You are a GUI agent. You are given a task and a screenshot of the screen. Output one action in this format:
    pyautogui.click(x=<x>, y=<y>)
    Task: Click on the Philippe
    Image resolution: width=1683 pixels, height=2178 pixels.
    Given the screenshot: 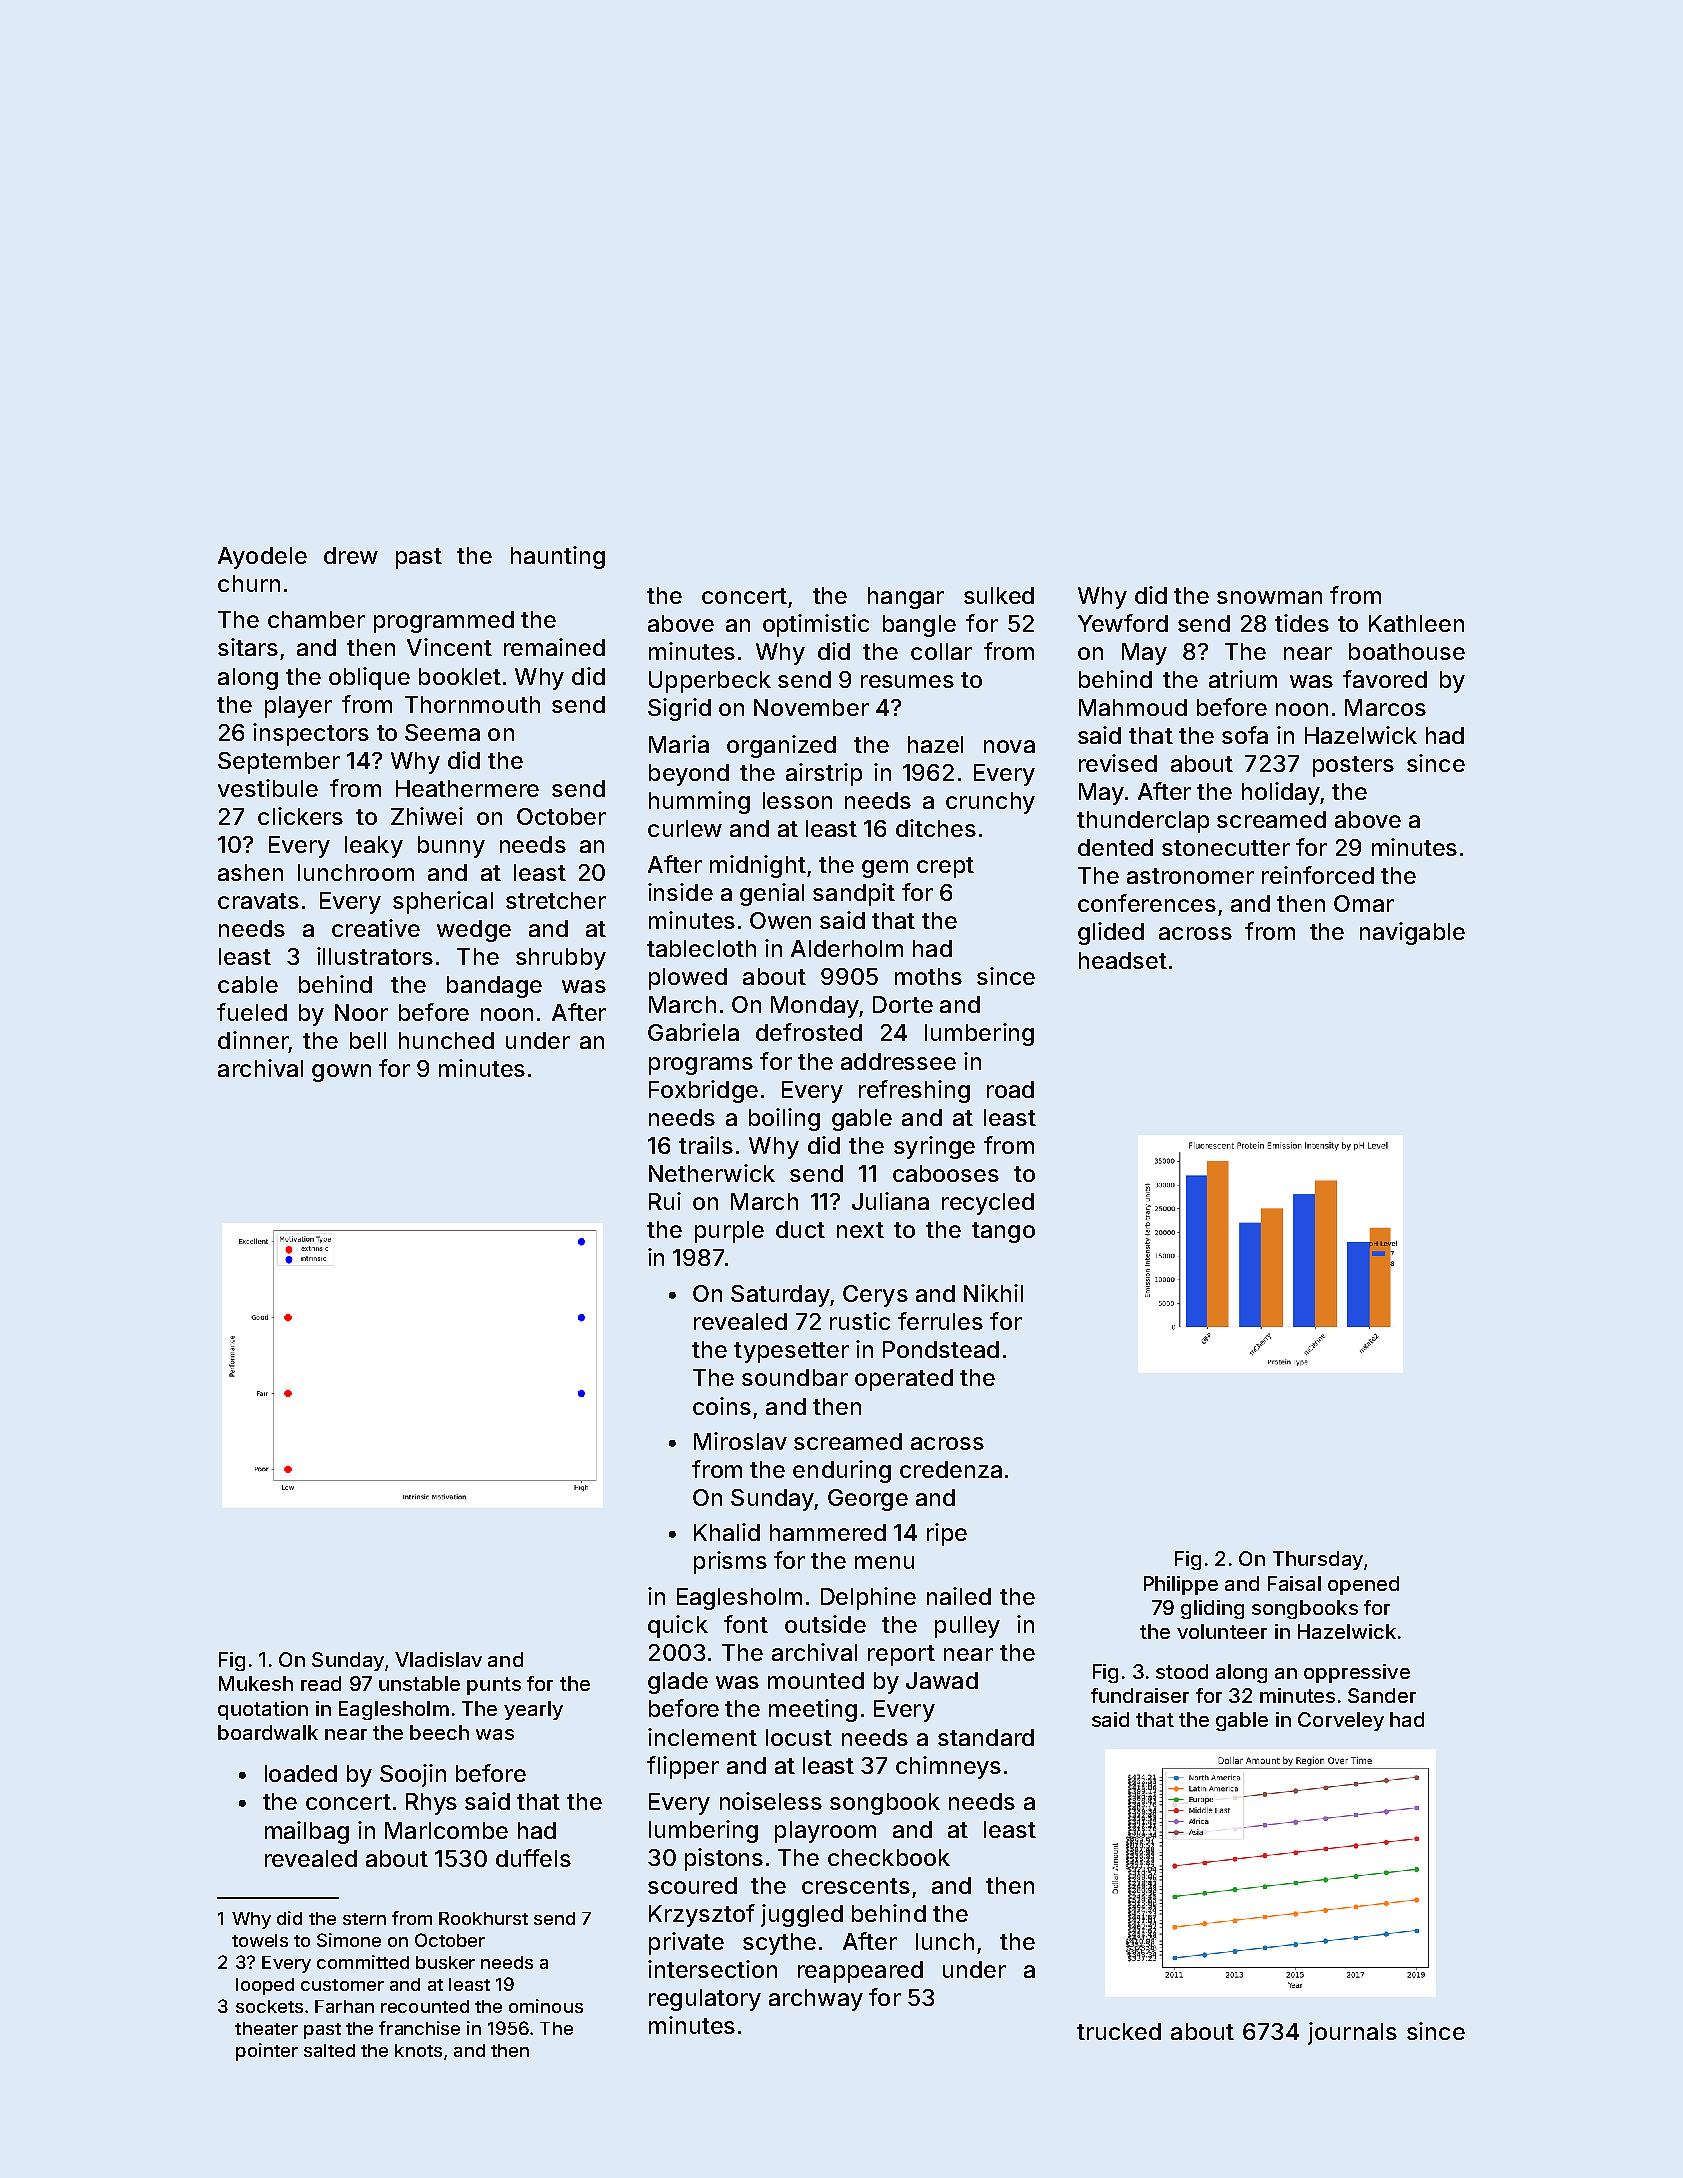 What is the action you would take?
    pyautogui.click(x=1181, y=1585)
